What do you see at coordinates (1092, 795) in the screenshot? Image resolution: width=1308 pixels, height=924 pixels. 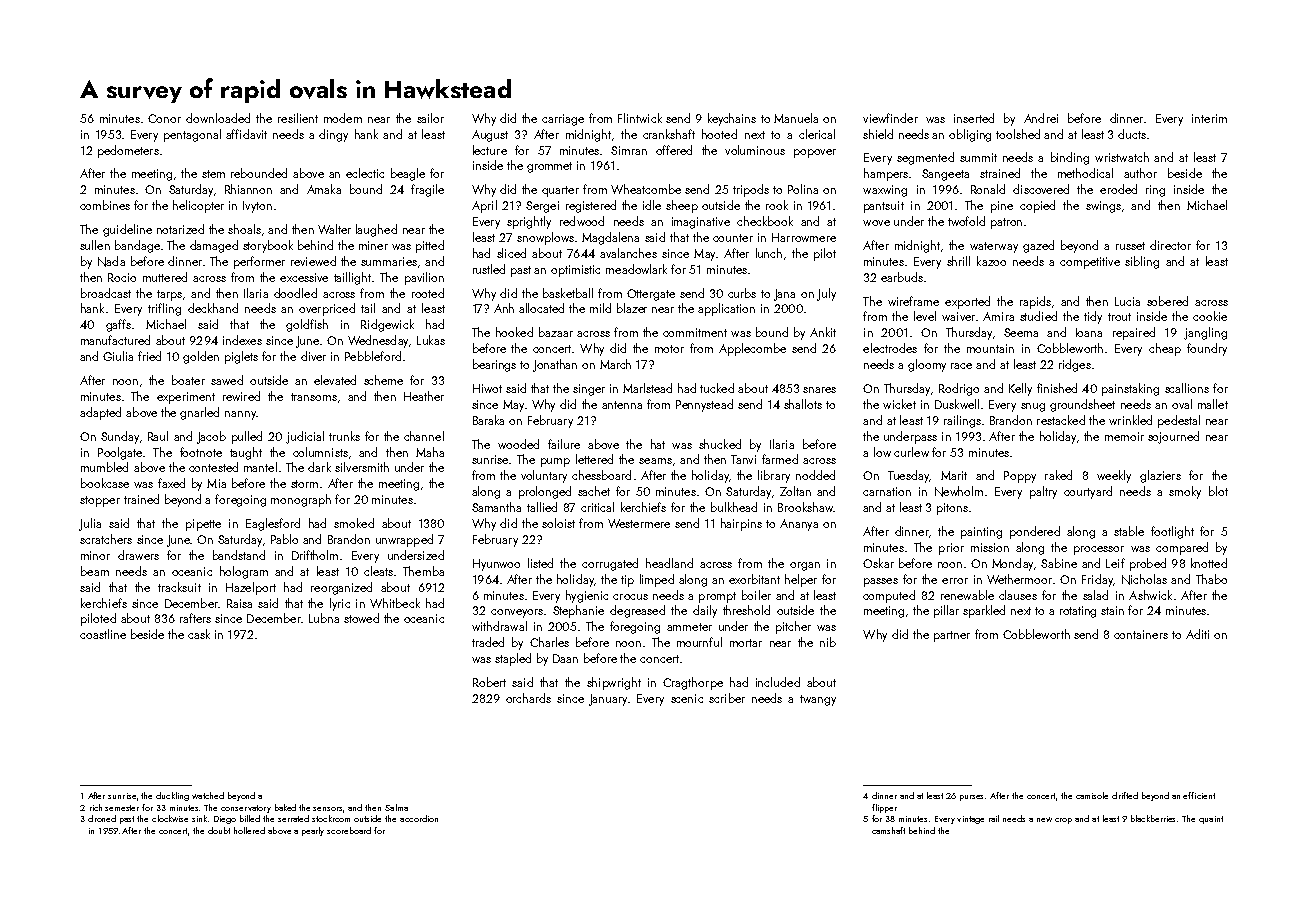 I see `camisole` at bounding box center [1092, 795].
